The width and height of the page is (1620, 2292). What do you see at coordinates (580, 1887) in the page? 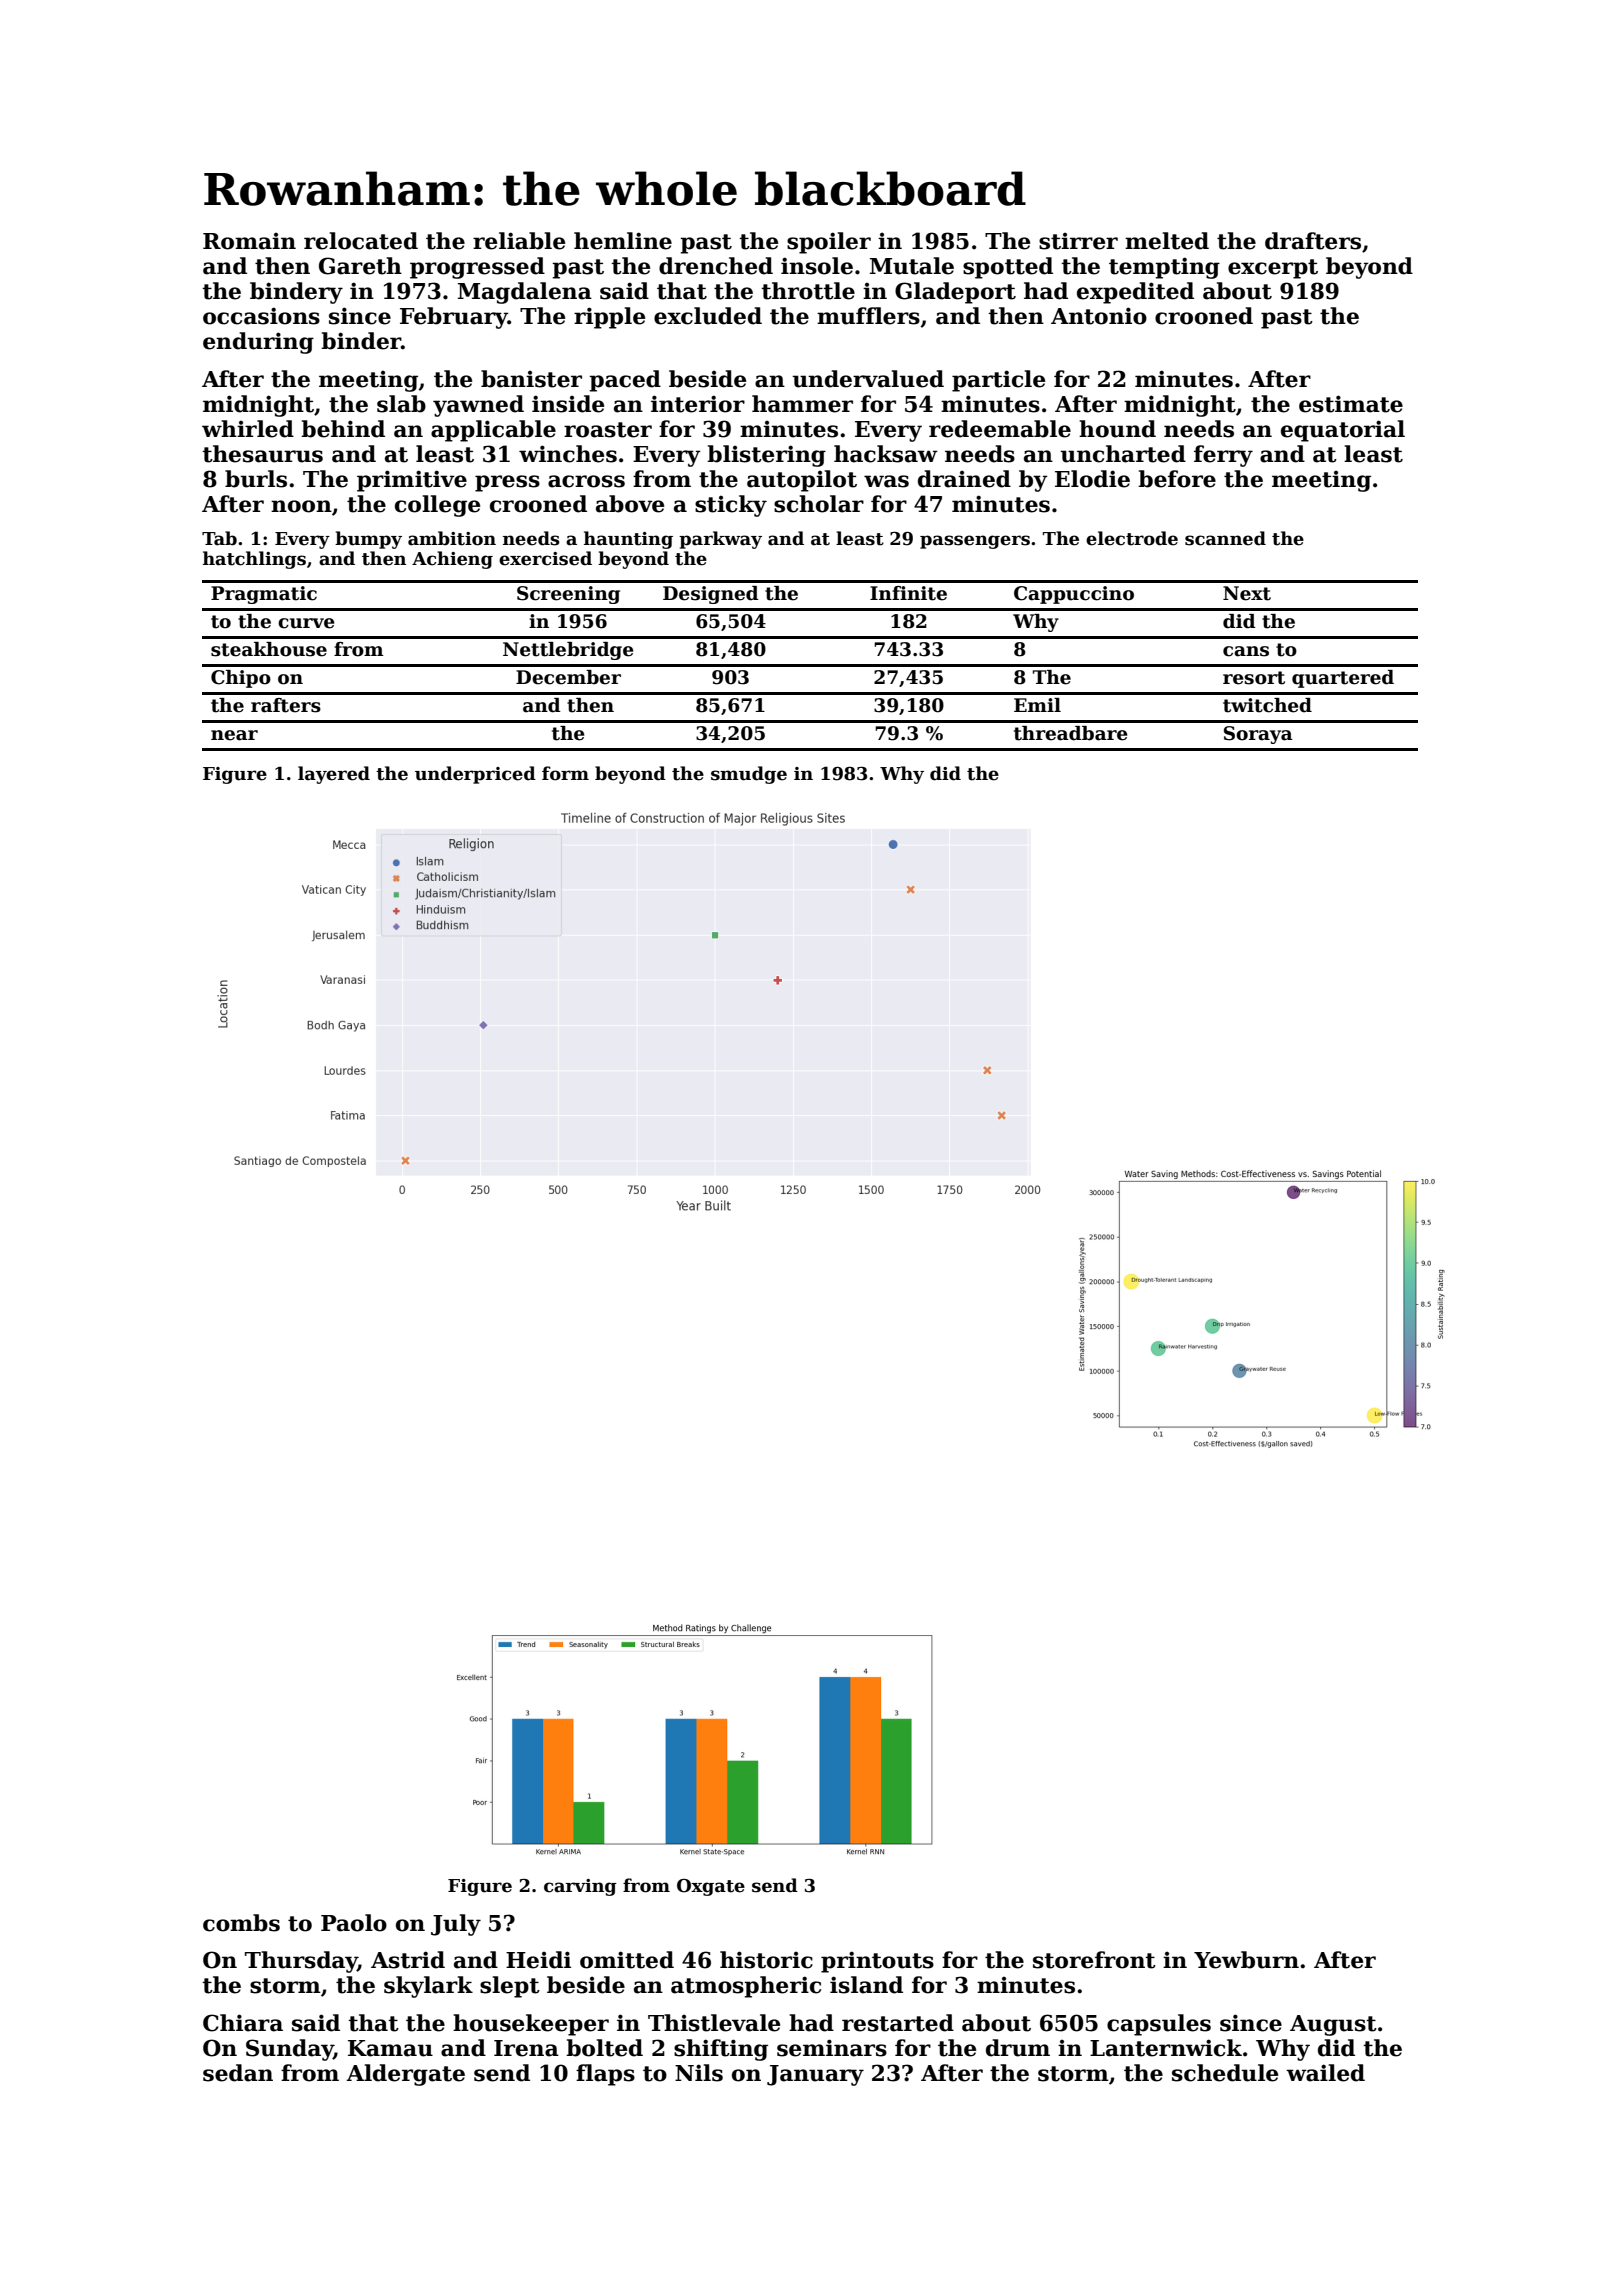
I see `carving` at bounding box center [580, 1887].
